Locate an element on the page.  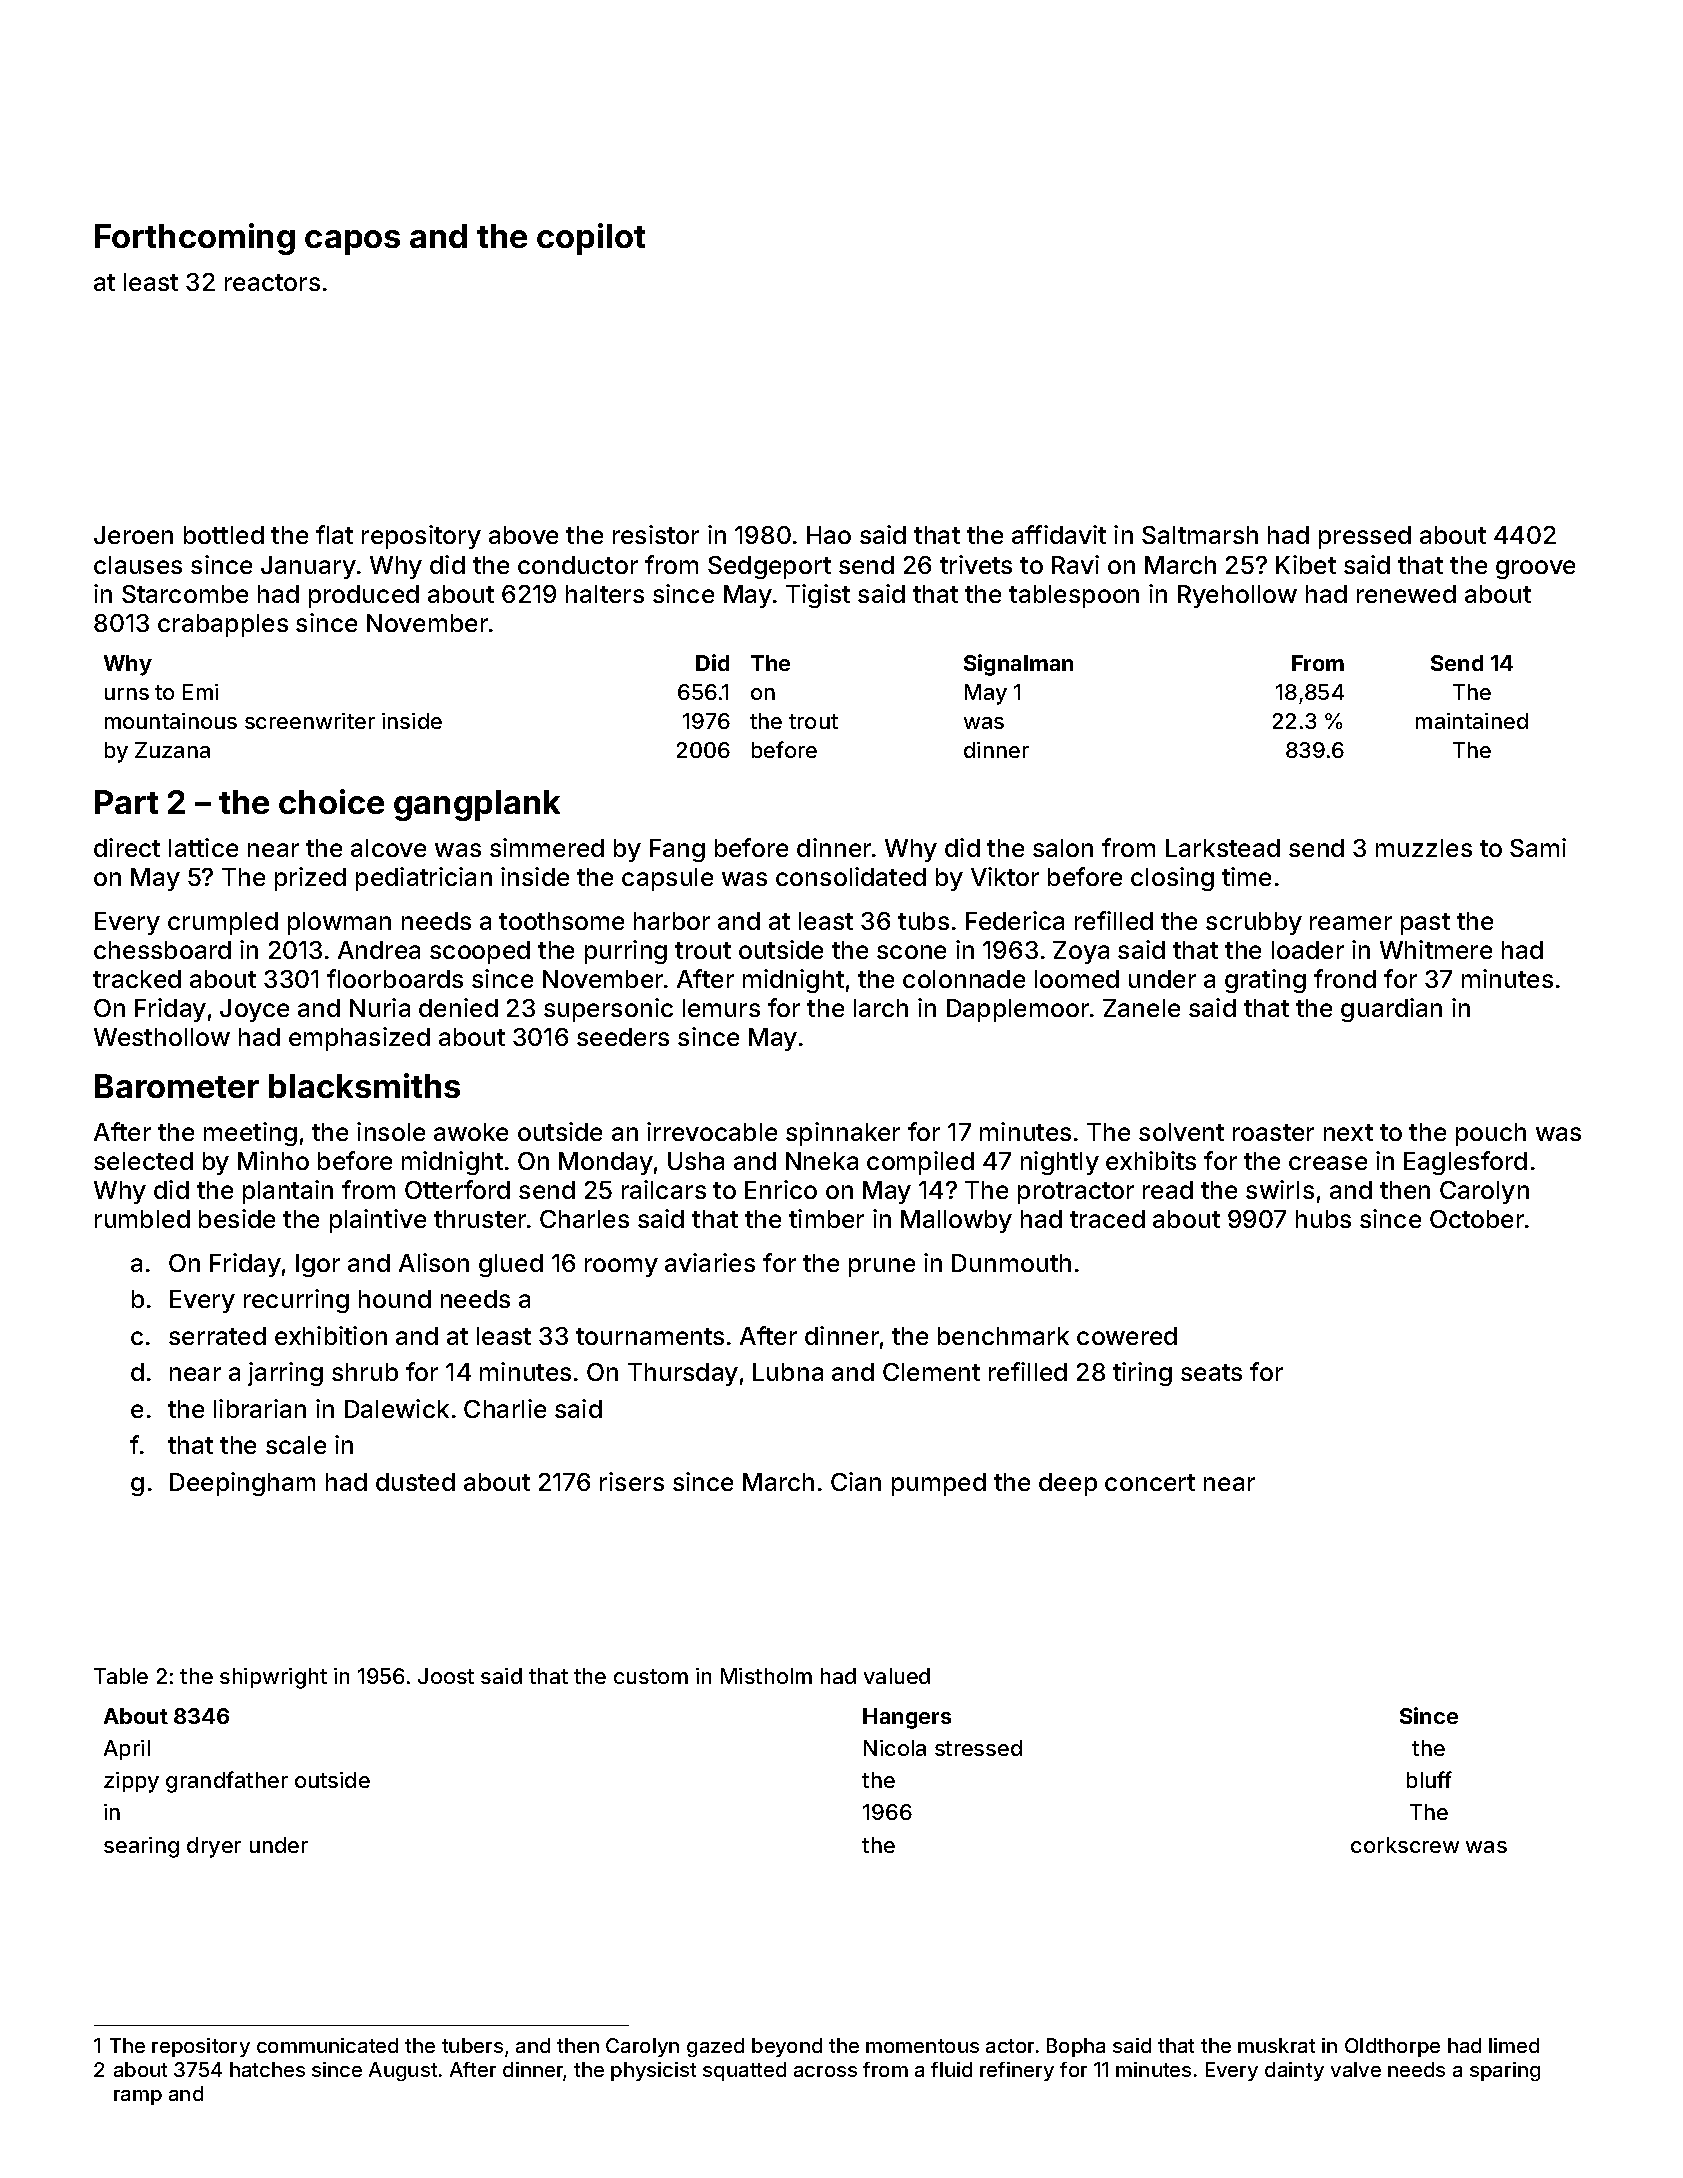
limed is located at coordinates (1514, 2045).
